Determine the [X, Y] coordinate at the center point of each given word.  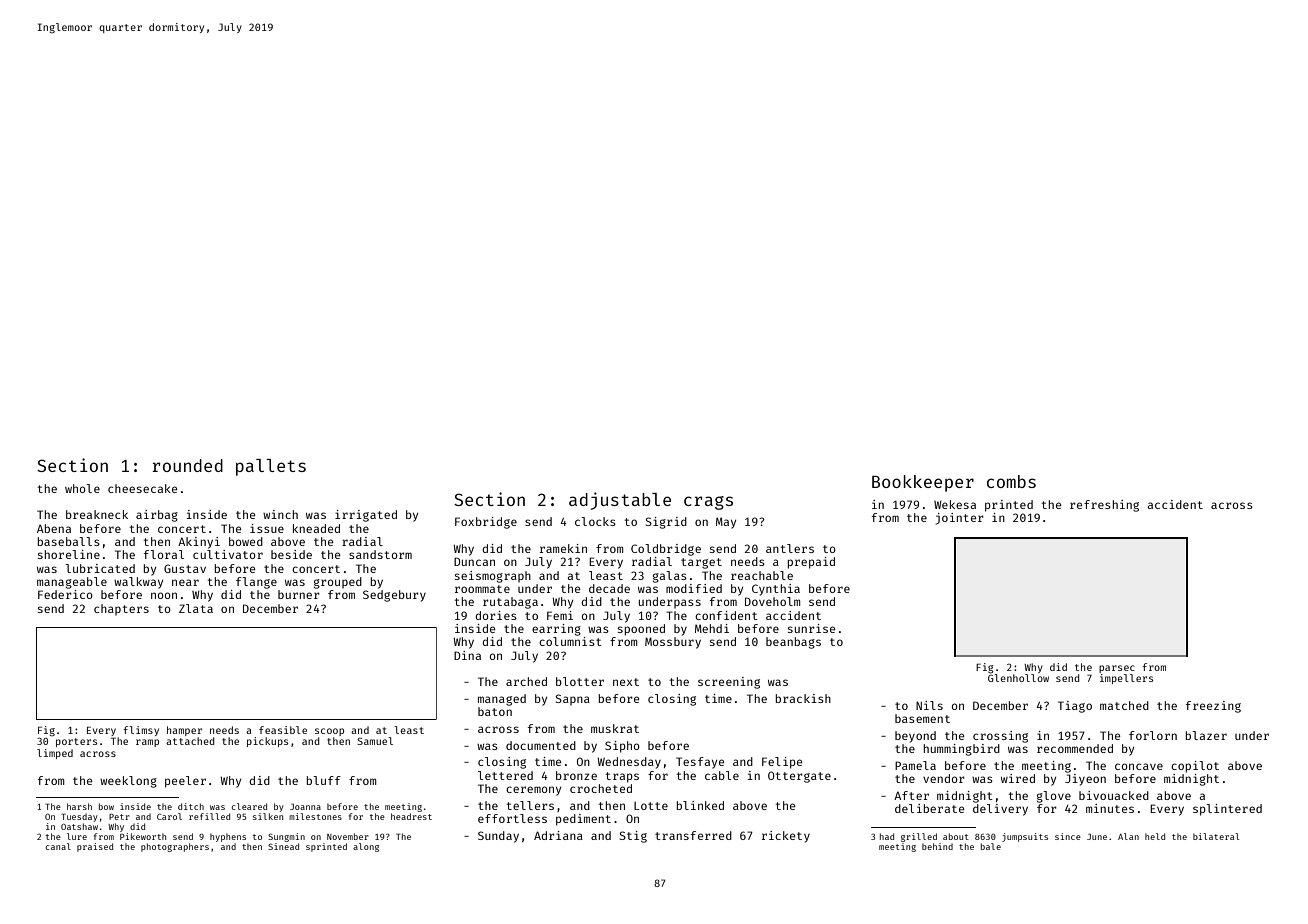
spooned [641, 630]
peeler [185, 782]
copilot [1195, 767]
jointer [959, 519]
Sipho [622, 747]
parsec [1117, 669]
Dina [467, 655]
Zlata [196, 608]
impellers [1126, 679]
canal [58, 846]
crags [708, 503]
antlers [790, 548]
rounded [187, 465]
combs [1011, 481]
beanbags [793, 643]
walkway [138, 583]
